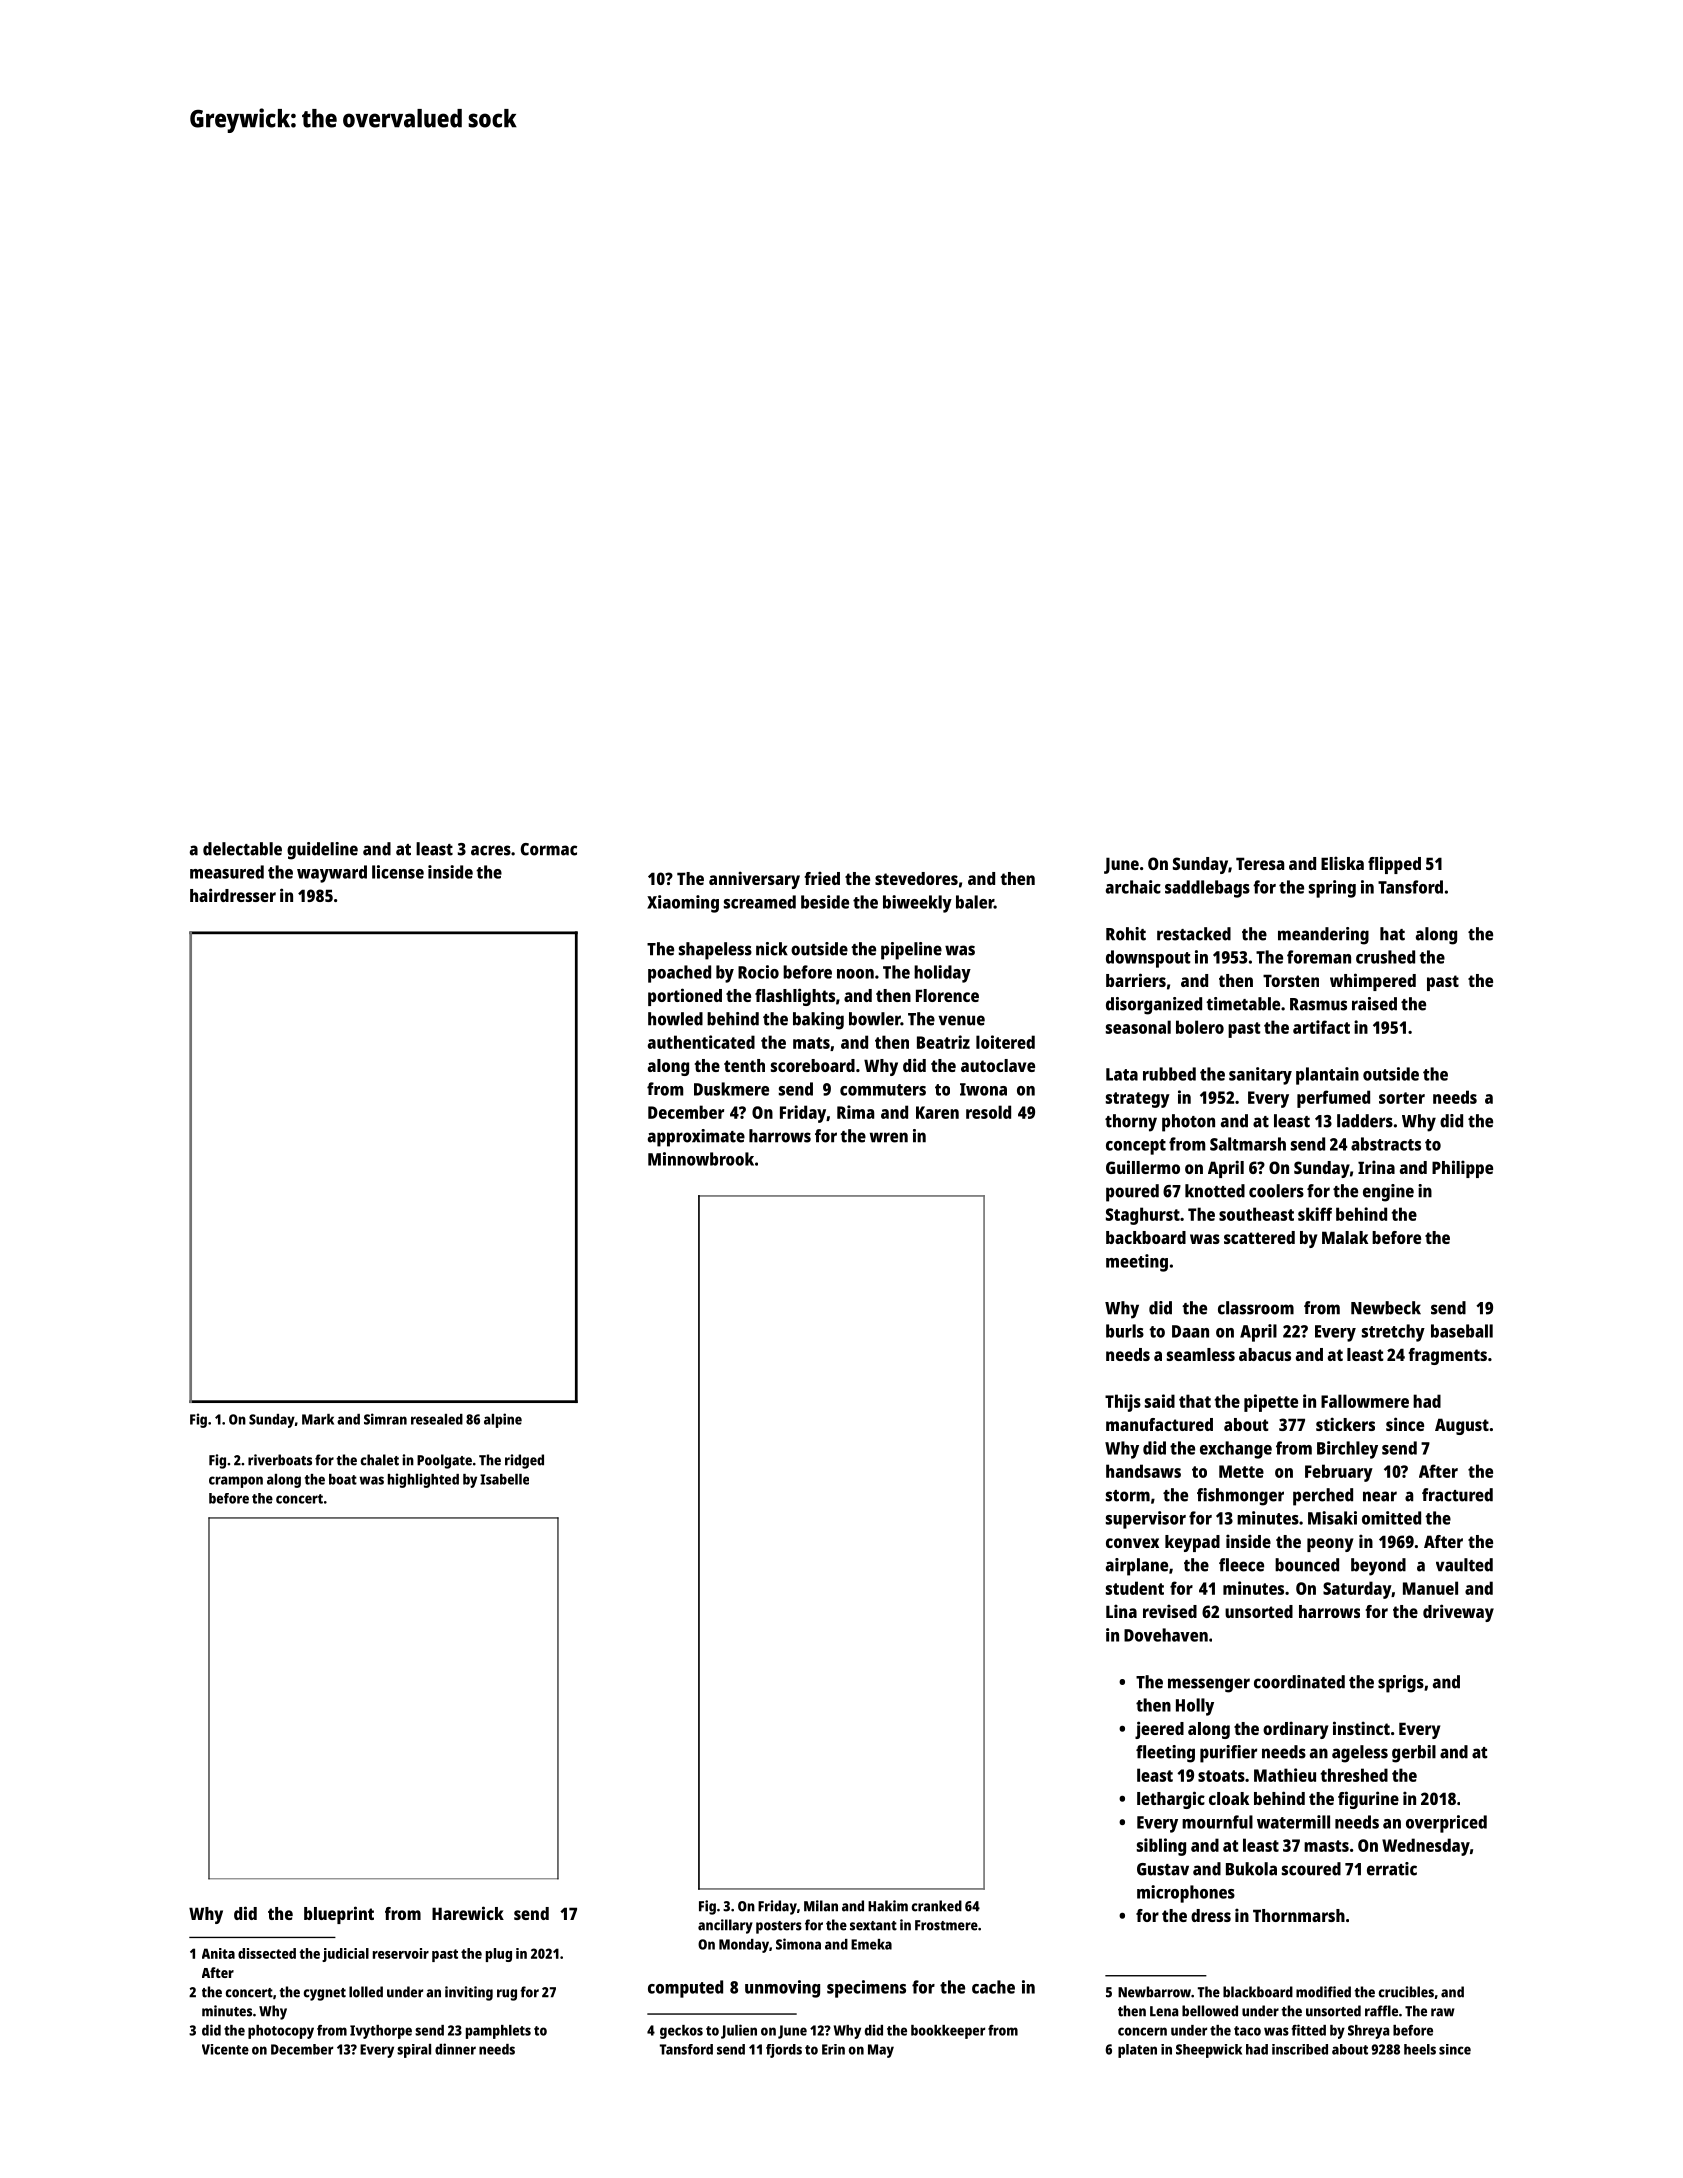 Image resolution: width=1683 pixels, height=2178 pixels. I want to click on Isabelle, so click(504, 1479).
